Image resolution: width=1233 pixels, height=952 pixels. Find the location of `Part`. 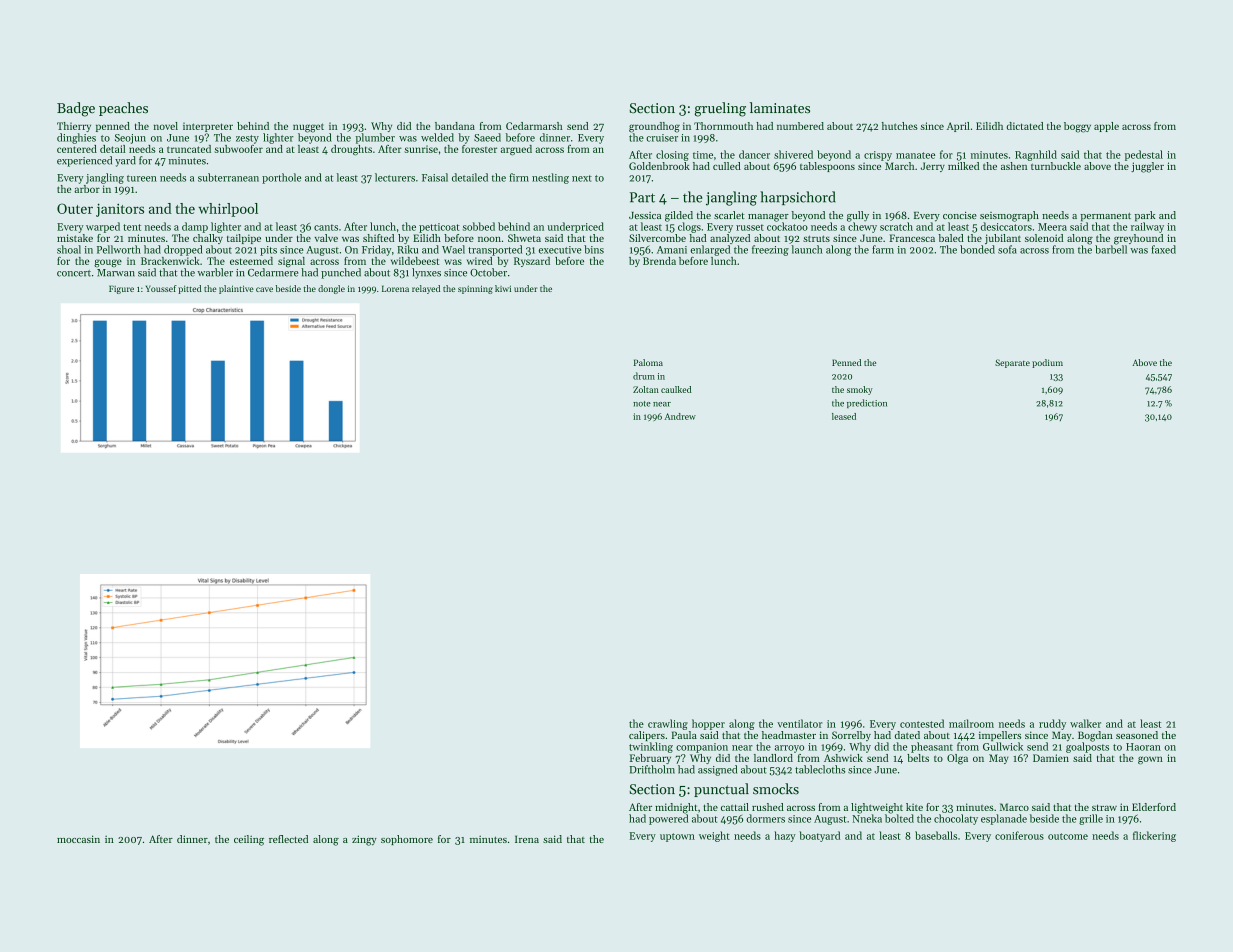

Part is located at coordinates (642, 197).
